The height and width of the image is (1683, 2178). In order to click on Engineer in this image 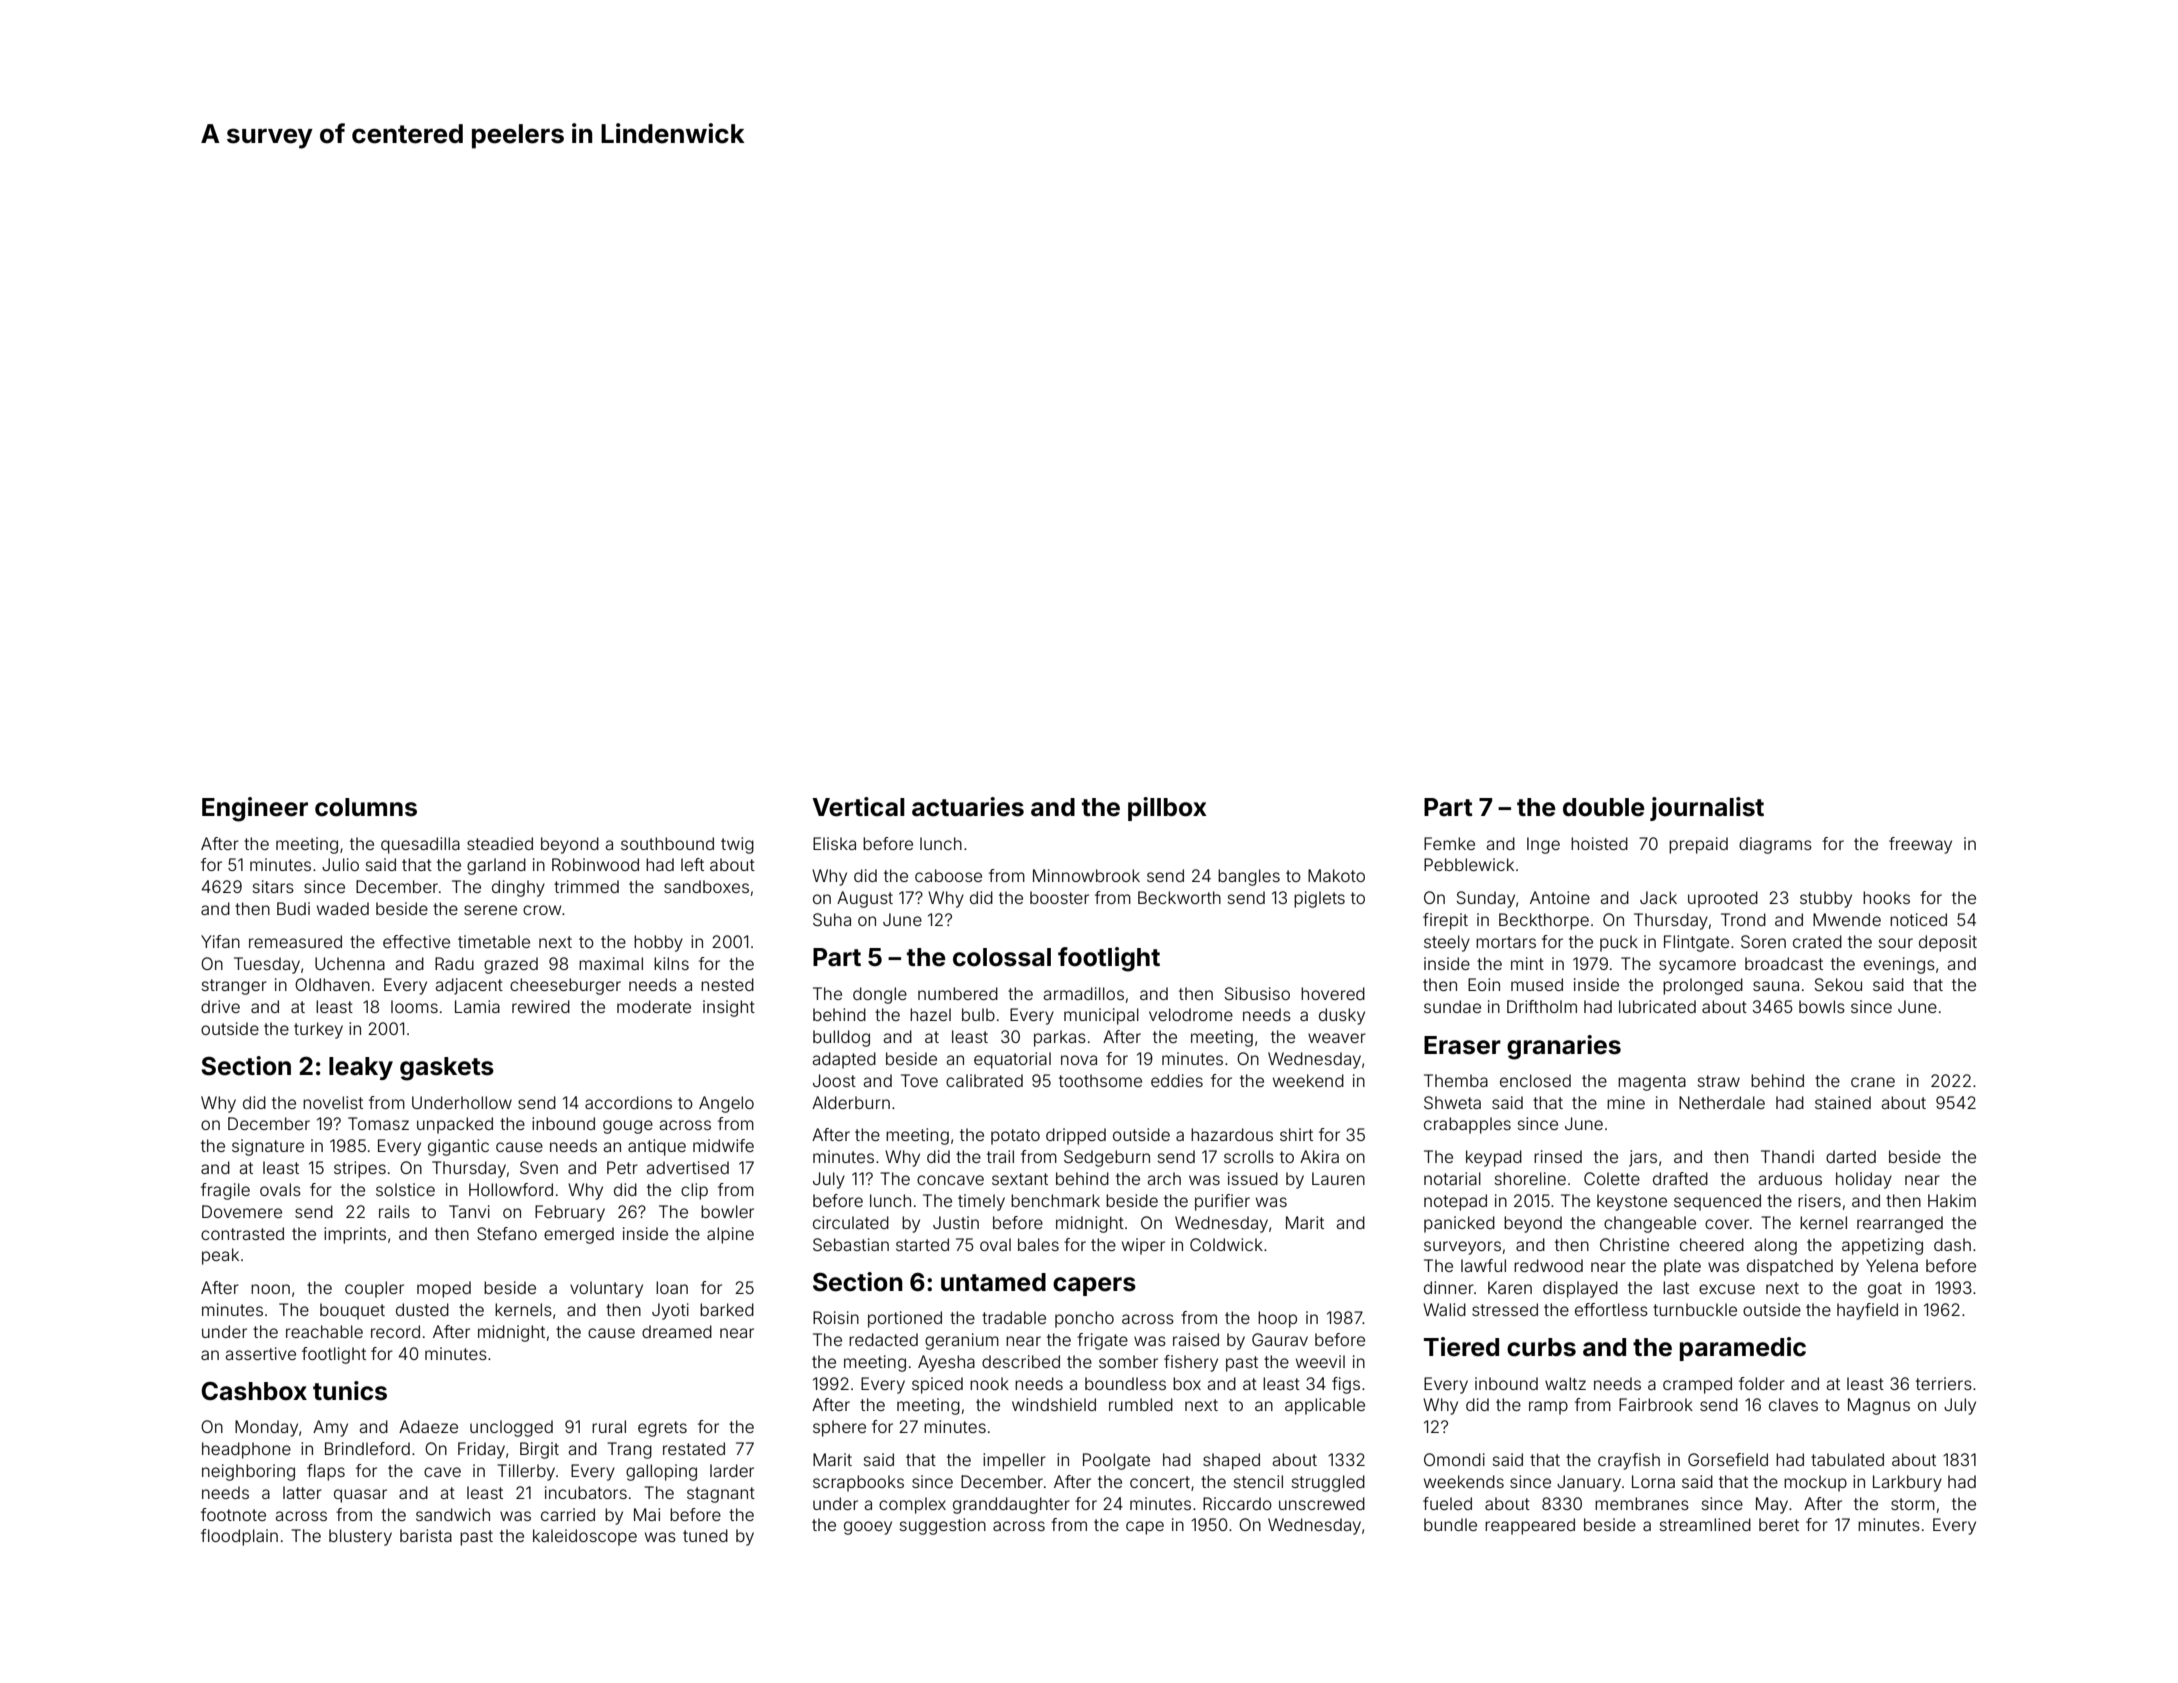, I will do `click(255, 809)`.
